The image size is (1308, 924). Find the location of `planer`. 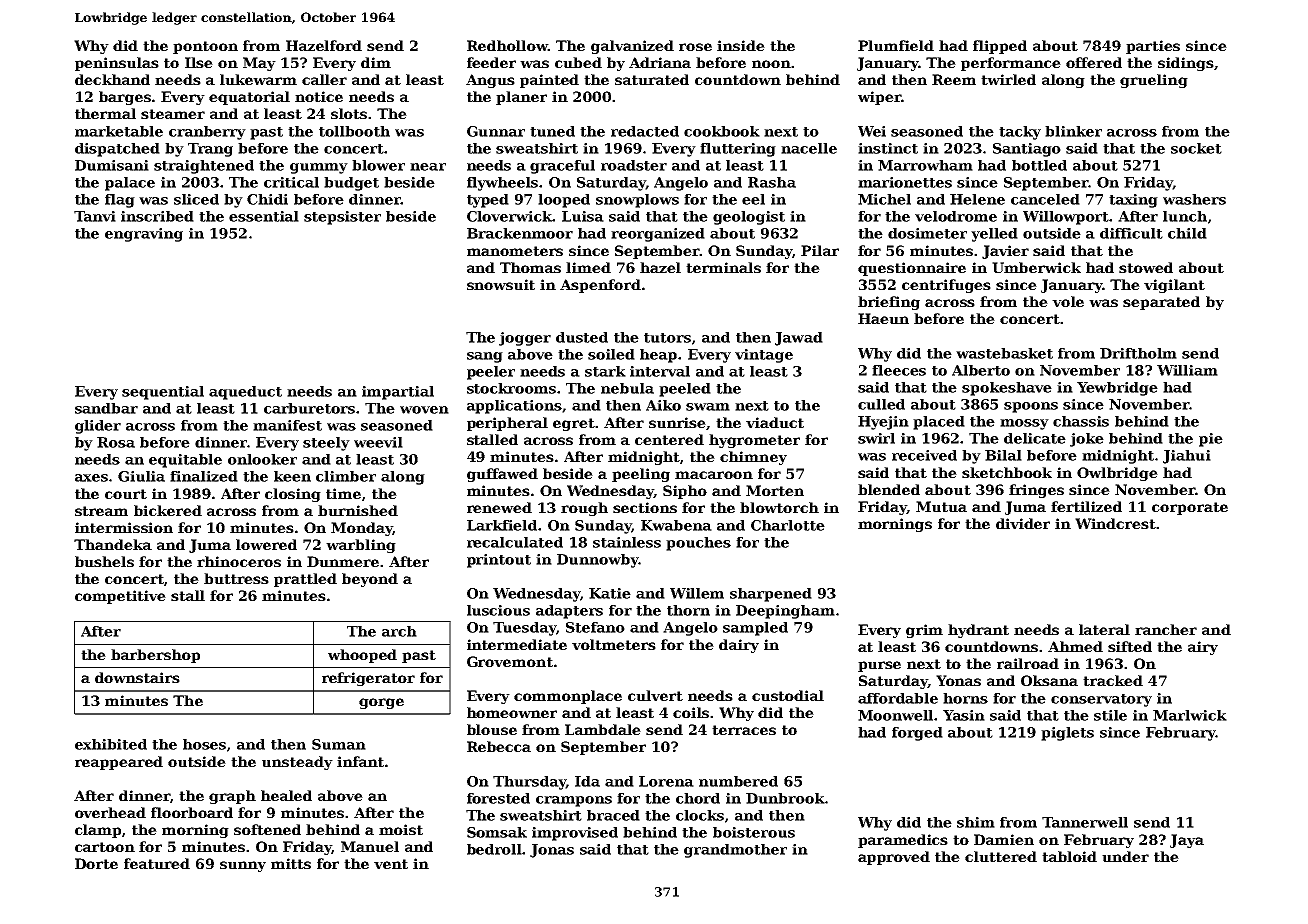

planer is located at coordinates (521, 98).
